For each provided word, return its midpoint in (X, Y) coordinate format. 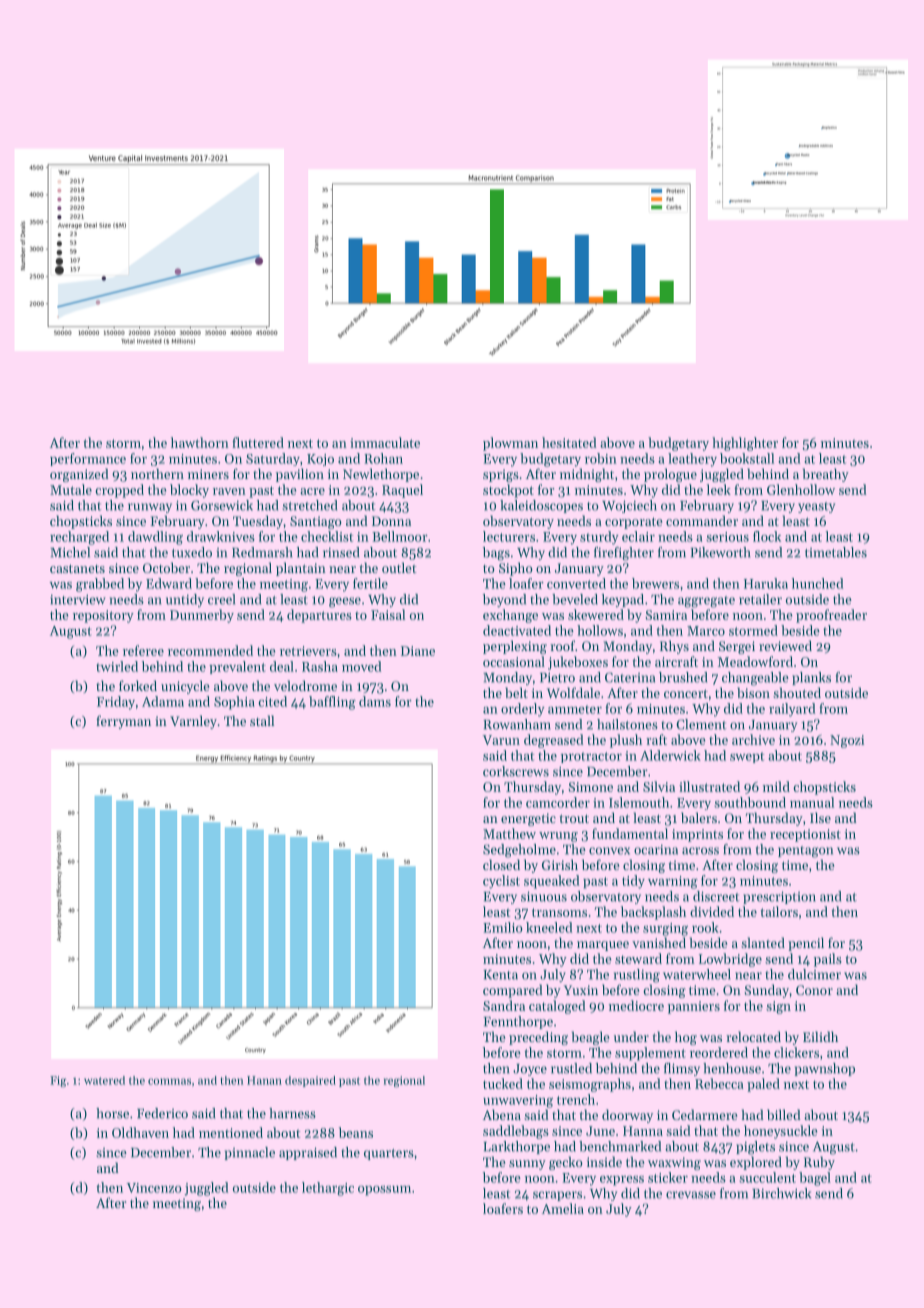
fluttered (258, 442)
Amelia (563, 1208)
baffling (332, 703)
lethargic (328, 1189)
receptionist (805, 835)
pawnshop (825, 1069)
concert (686, 693)
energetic (528, 819)
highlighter (745, 444)
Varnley (193, 722)
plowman (510, 444)
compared (513, 991)
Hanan (264, 1080)
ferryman (123, 722)
